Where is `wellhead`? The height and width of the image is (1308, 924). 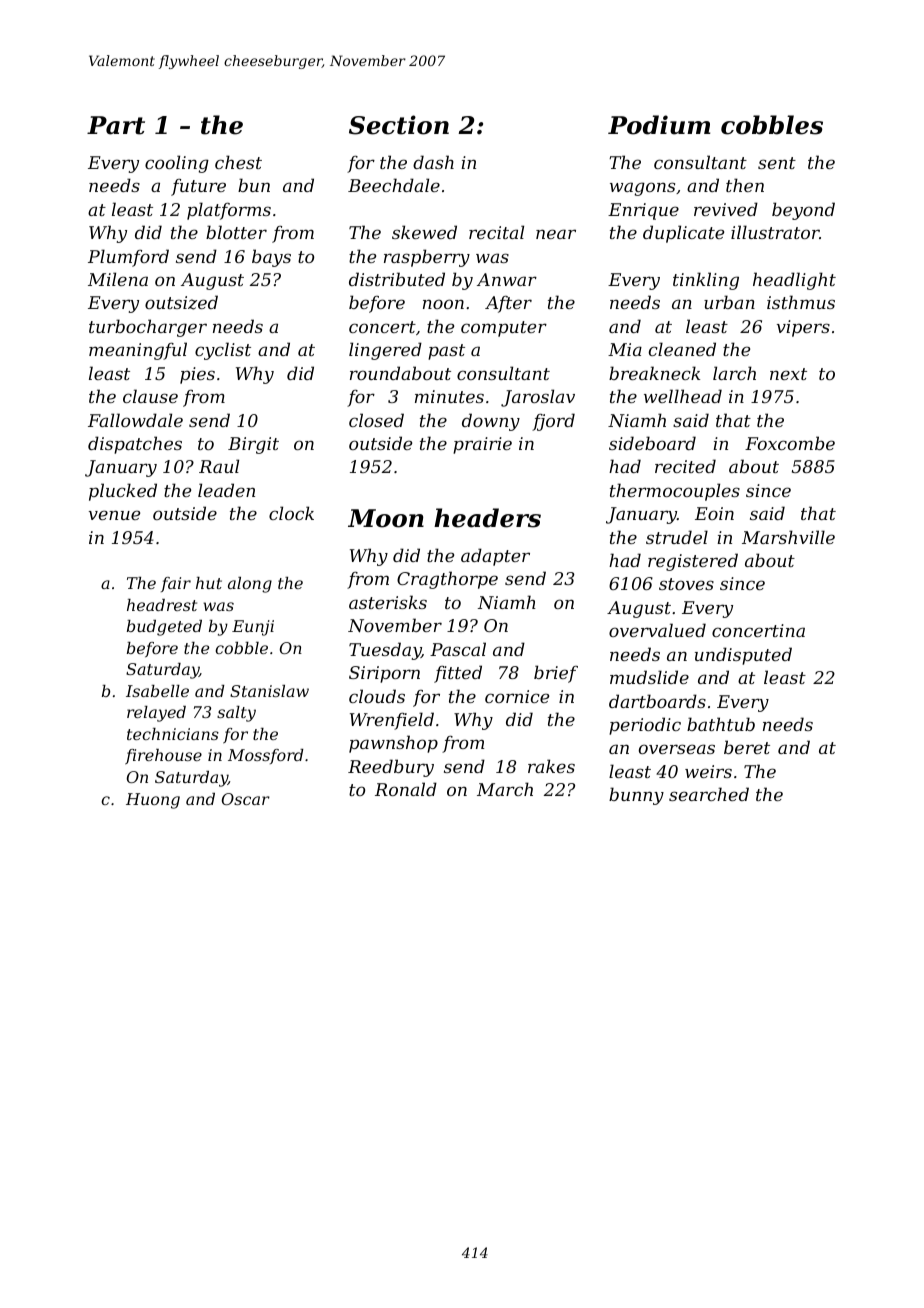
wellhead is located at coordinates (683, 396).
